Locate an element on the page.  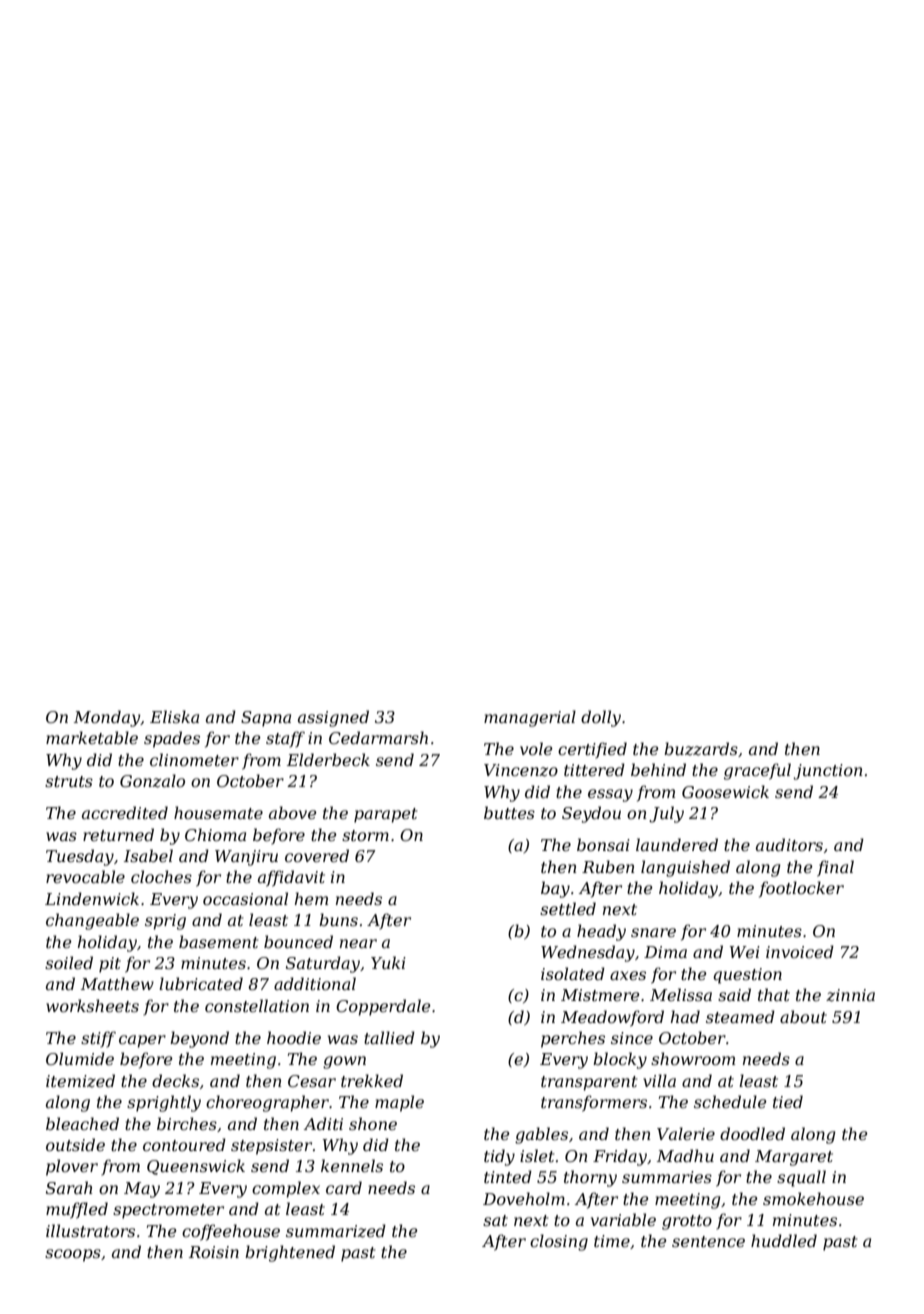
spectrometer is located at coordinates (168, 1211).
